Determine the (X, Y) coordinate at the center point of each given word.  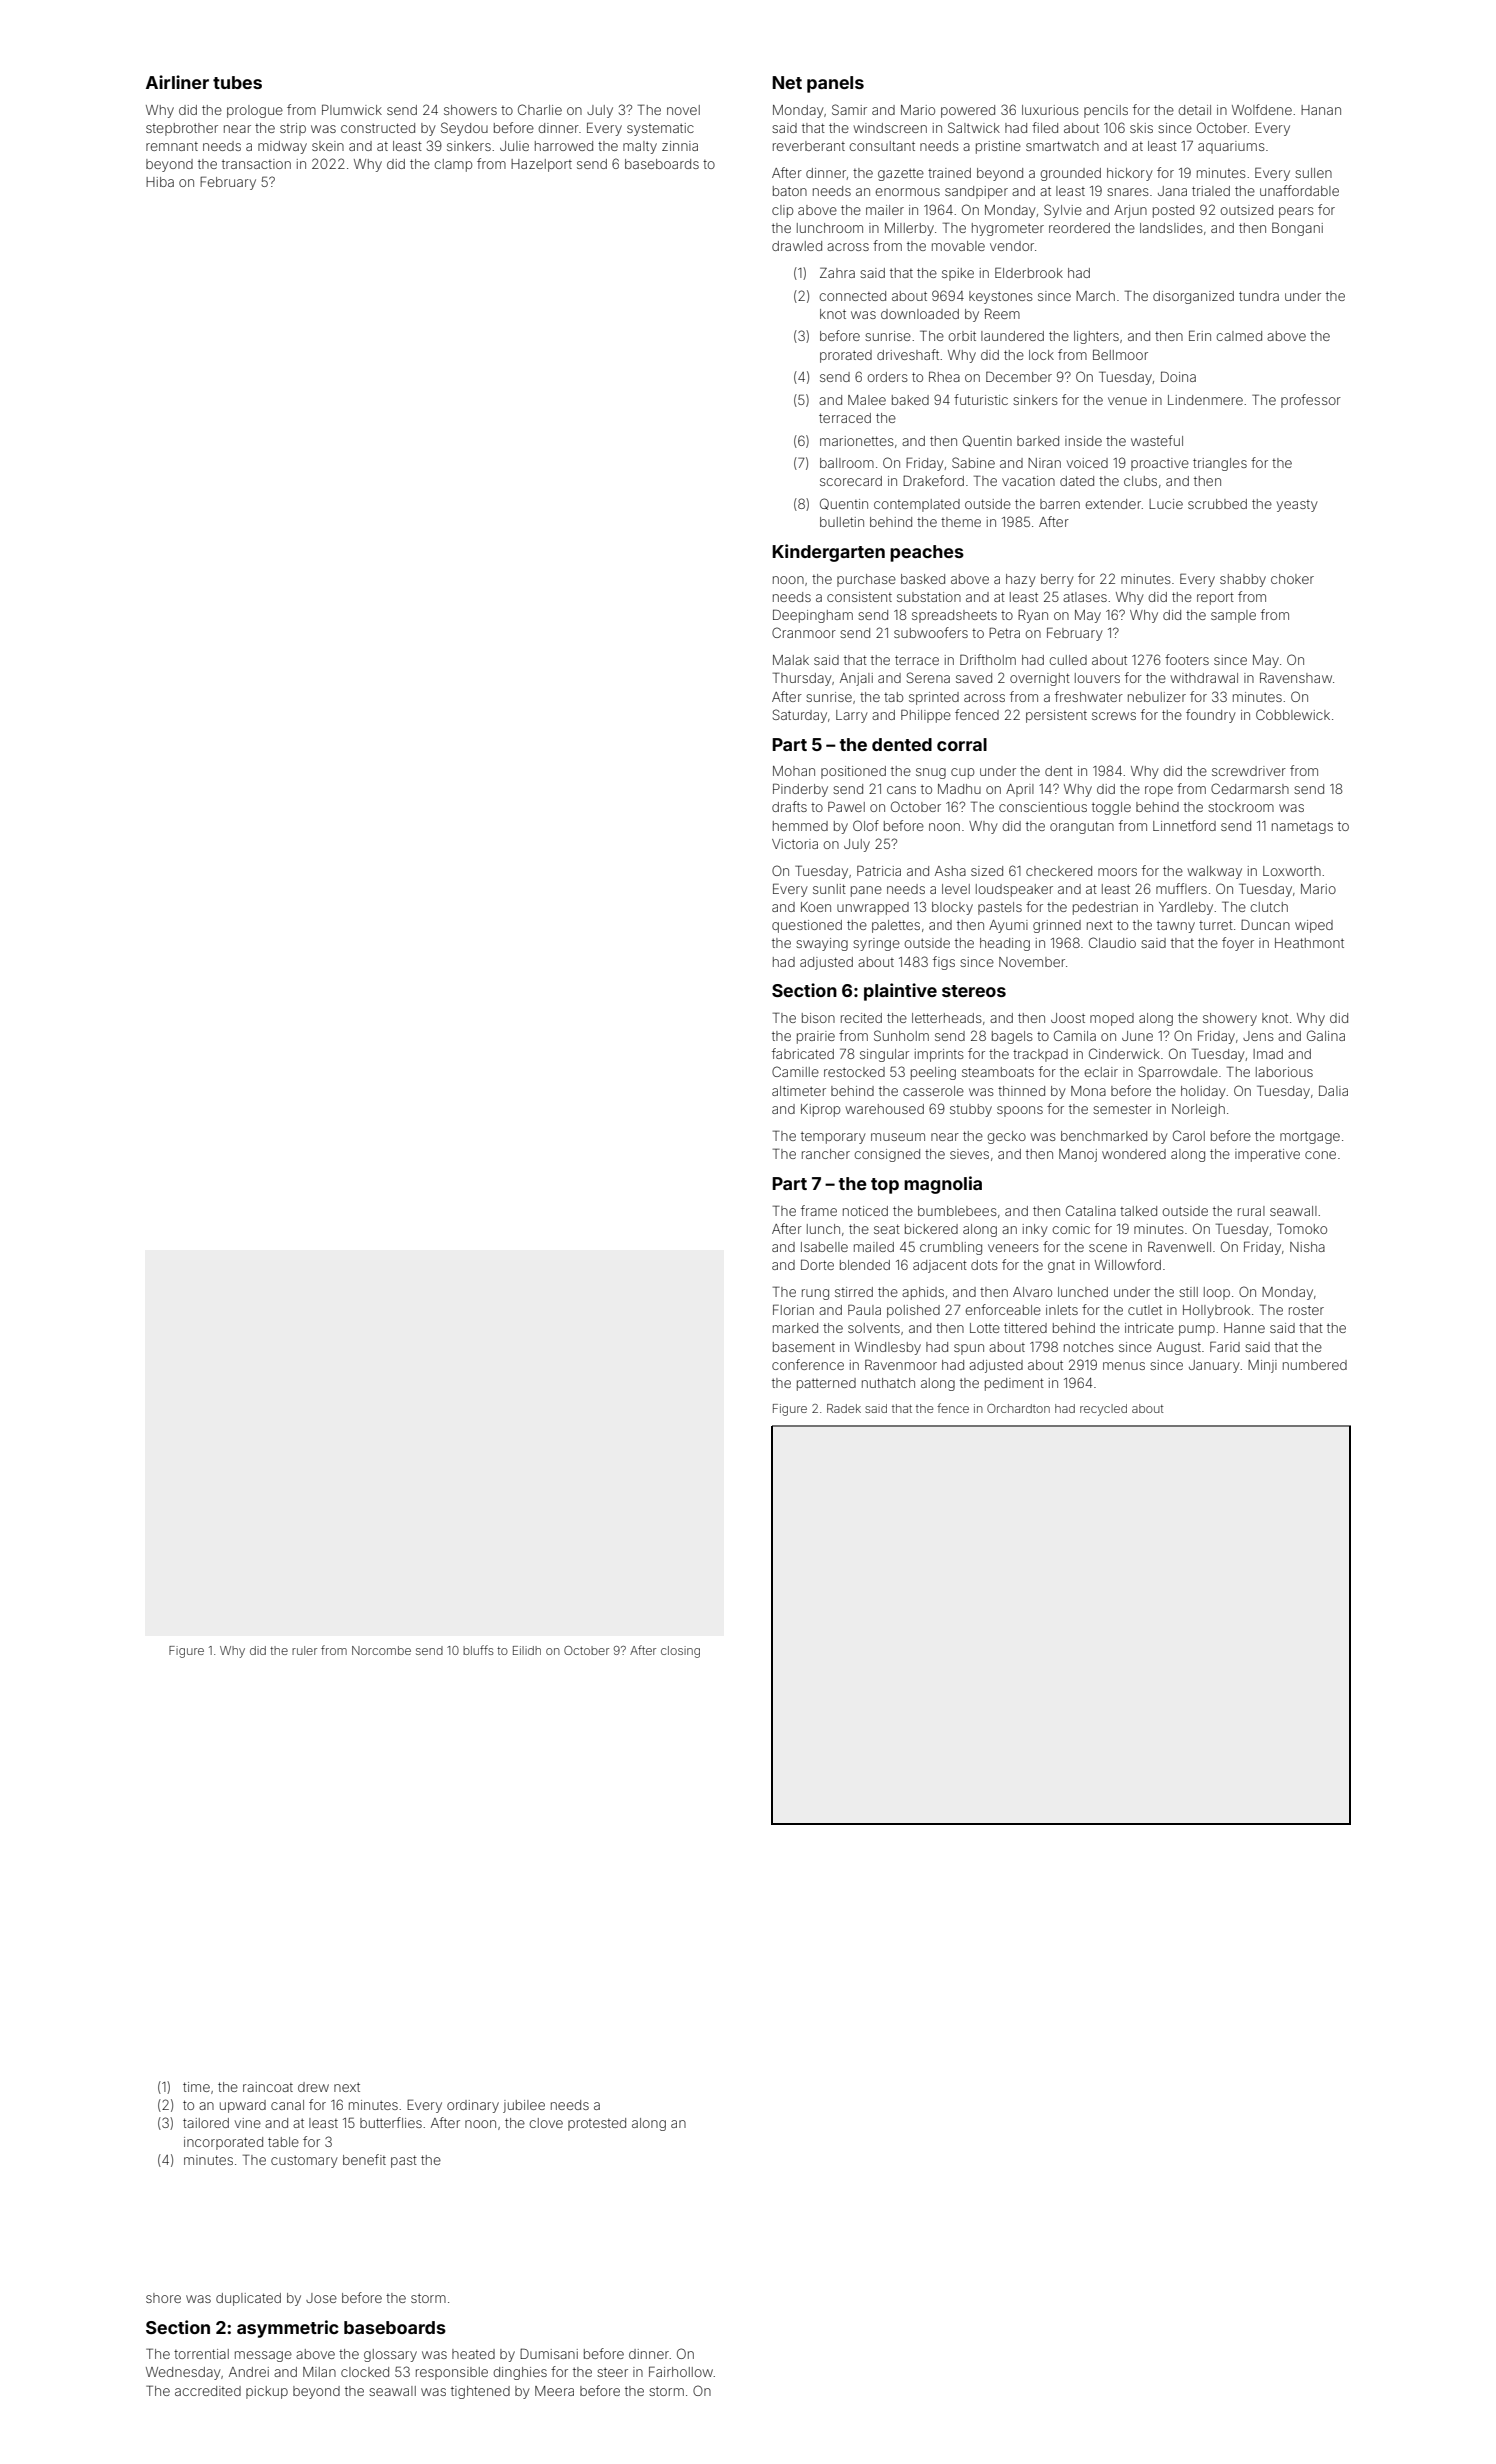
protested (597, 2124)
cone (1320, 1155)
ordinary (473, 2106)
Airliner (177, 82)
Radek (844, 1408)
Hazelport (541, 165)
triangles (1220, 464)
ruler (304, 1650)
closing (680, 1652)
